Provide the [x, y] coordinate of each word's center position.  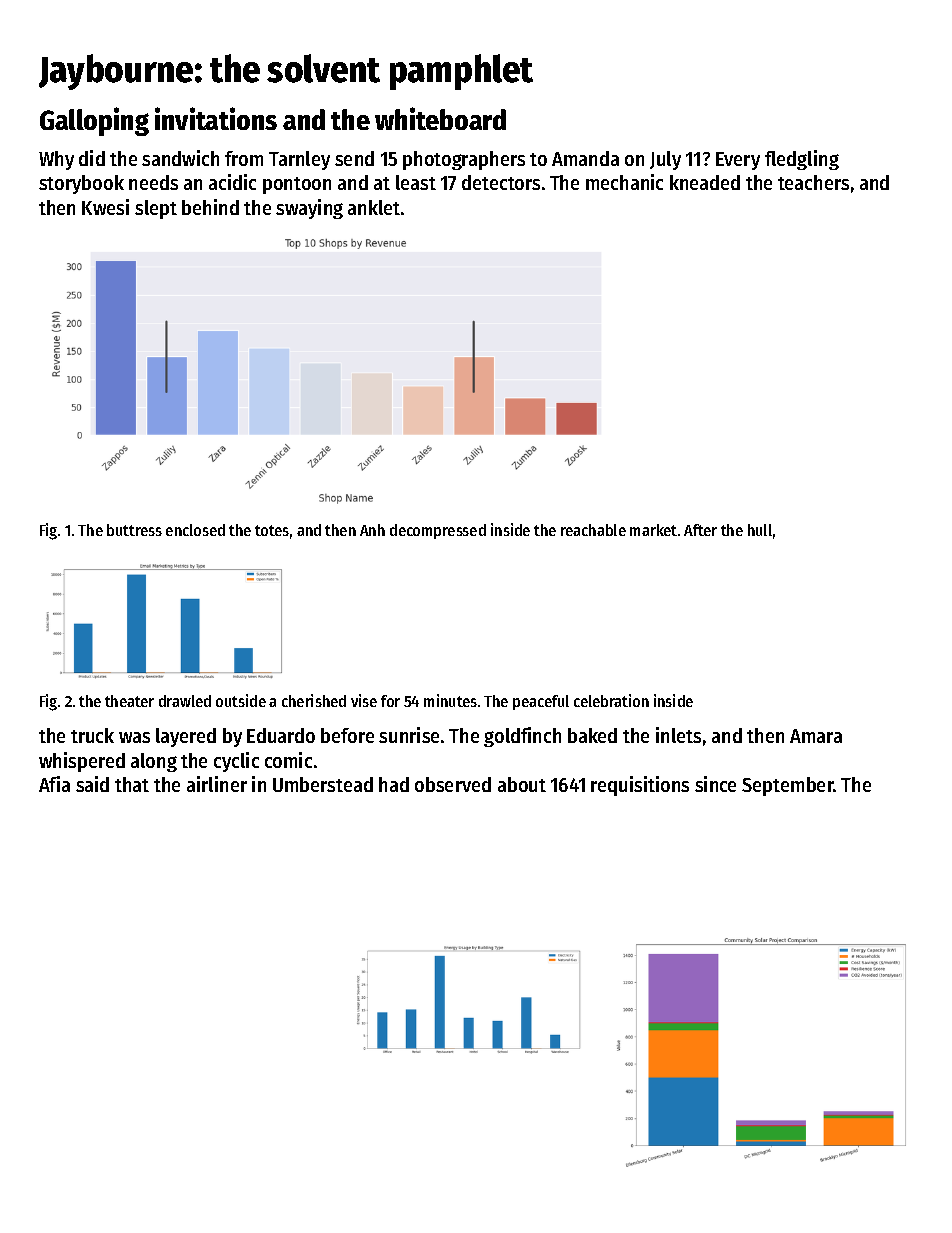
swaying [309, 209]
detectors [501, 182]
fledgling [802, 160]
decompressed [438, 531]
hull [760, 530]
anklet [374, 207]
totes [272, 530]
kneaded [705, 182]
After [700, 530]
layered [186, 737]
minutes [450, 700]
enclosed [195, 530]
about [522, 784]
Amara [816, 736]
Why [56, 160]
